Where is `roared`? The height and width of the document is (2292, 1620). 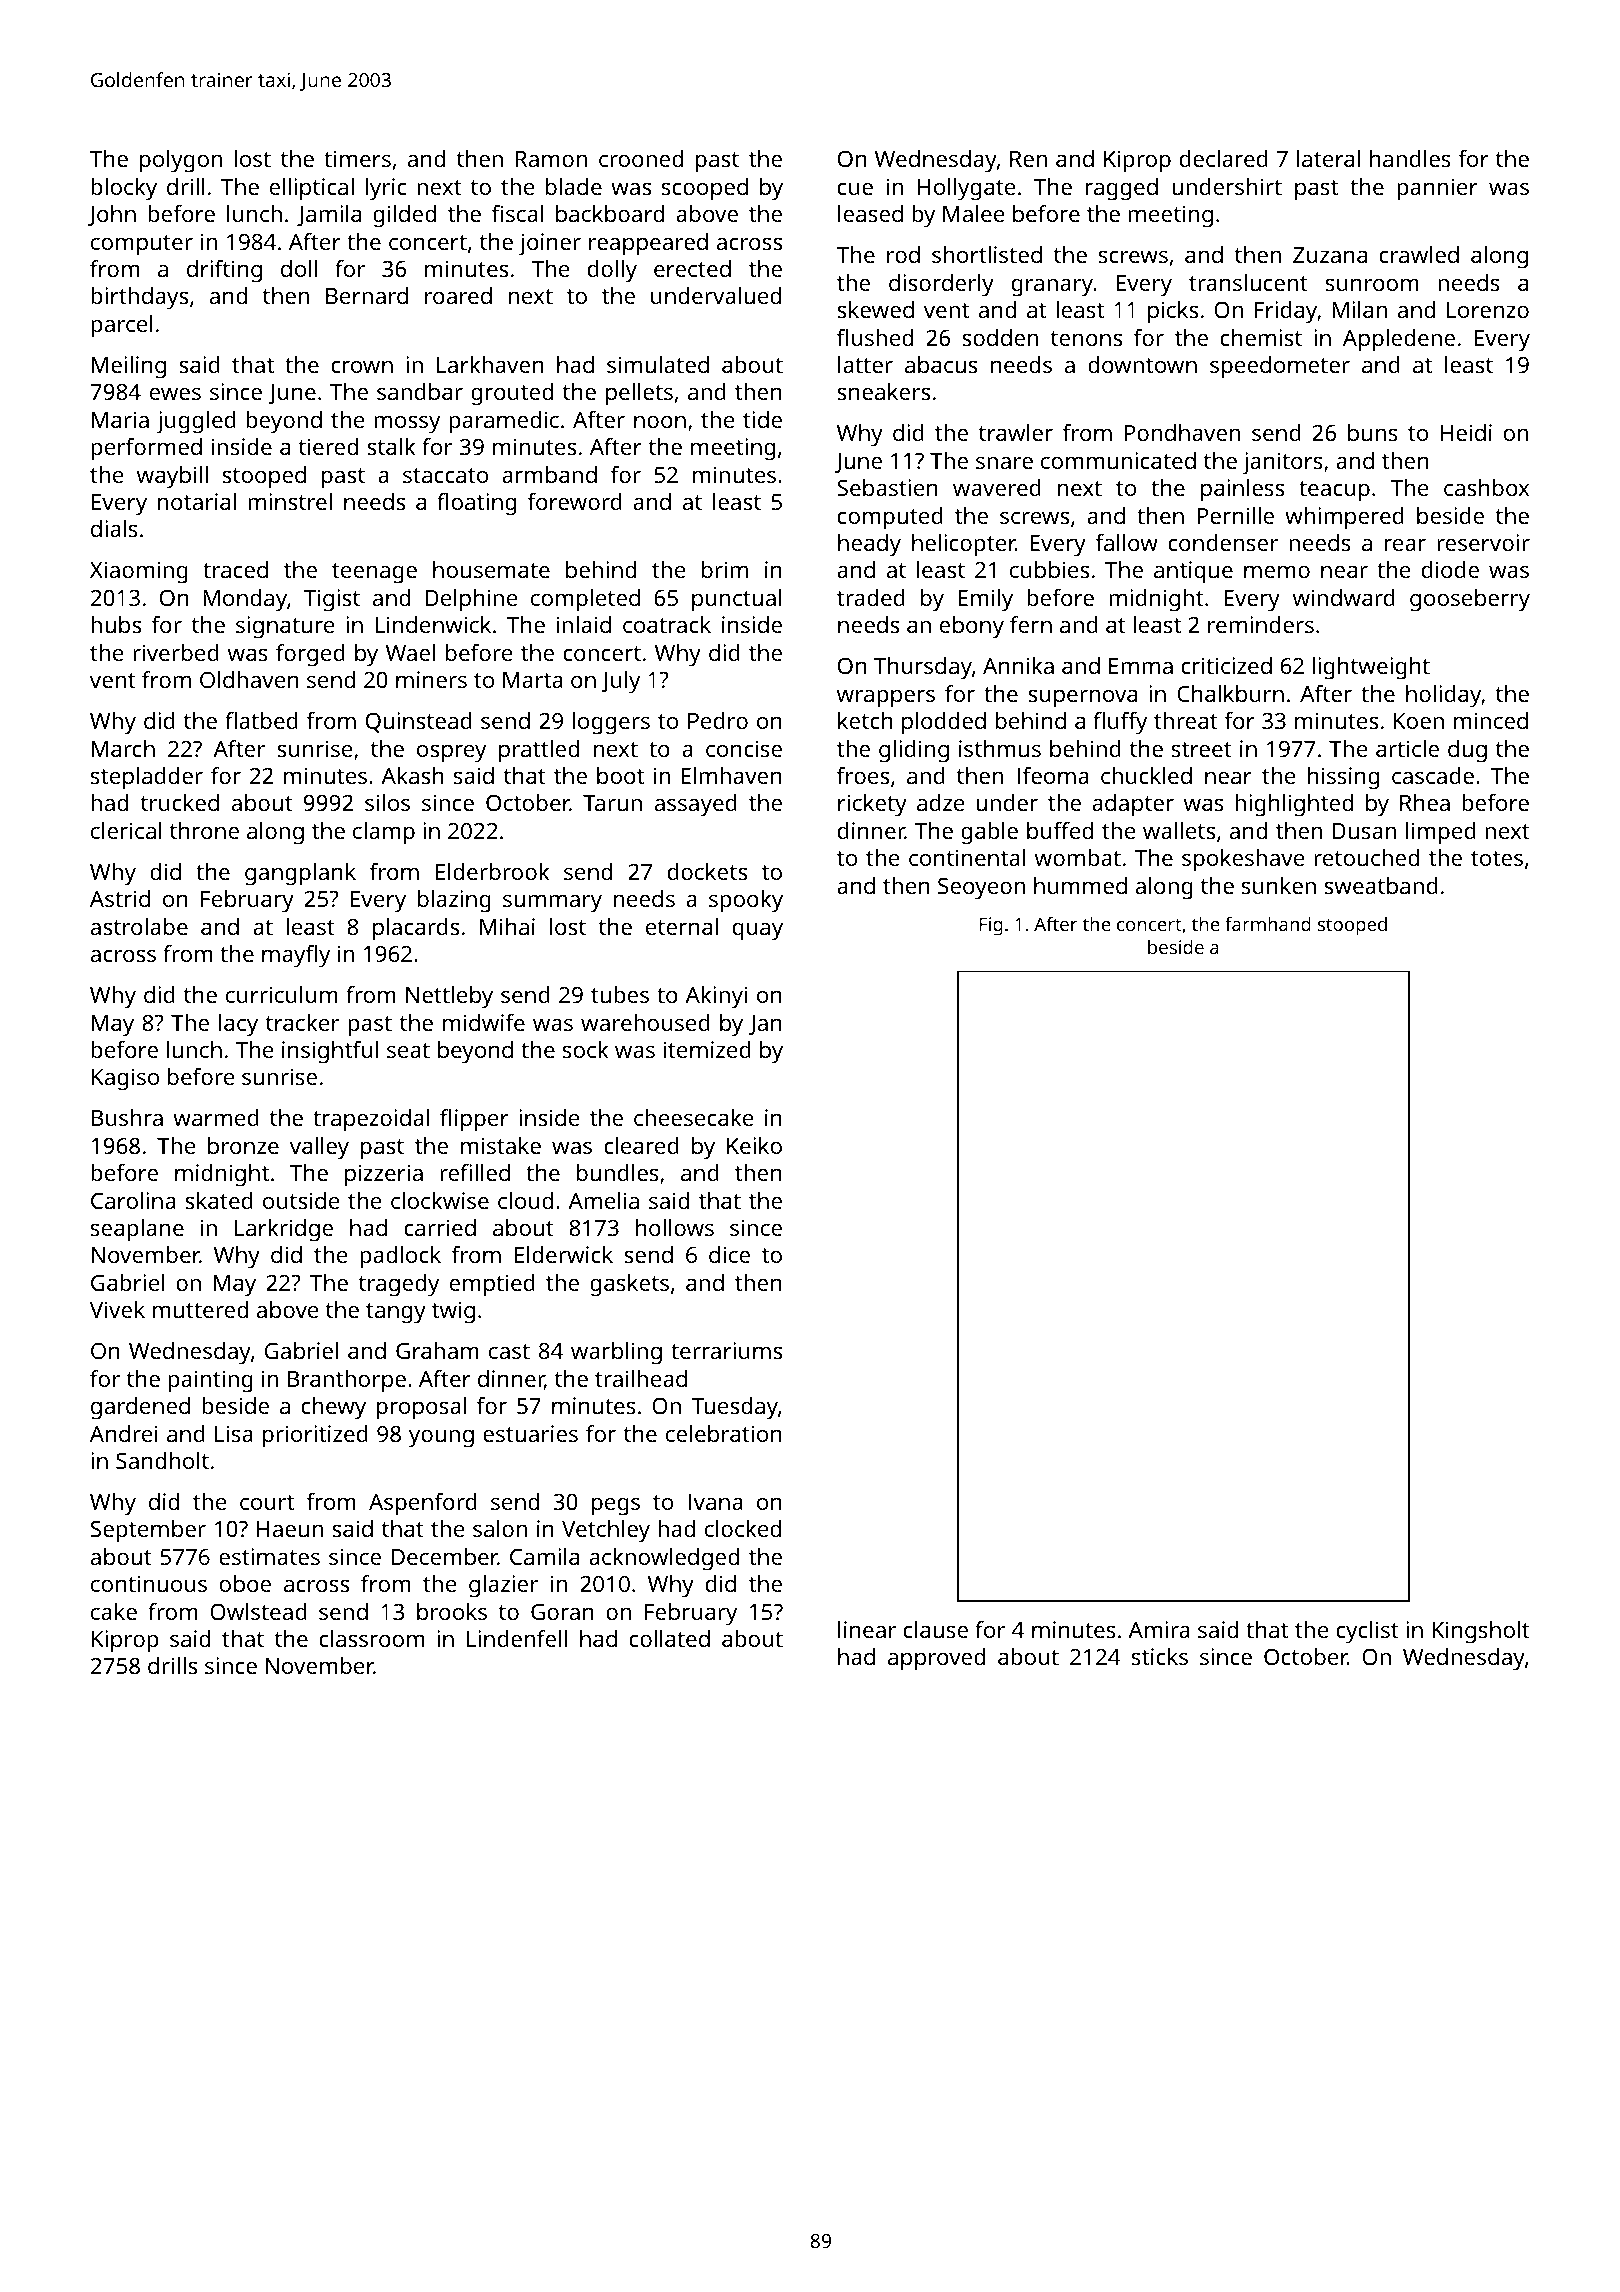 roared is located at coordinates (458, 295).
